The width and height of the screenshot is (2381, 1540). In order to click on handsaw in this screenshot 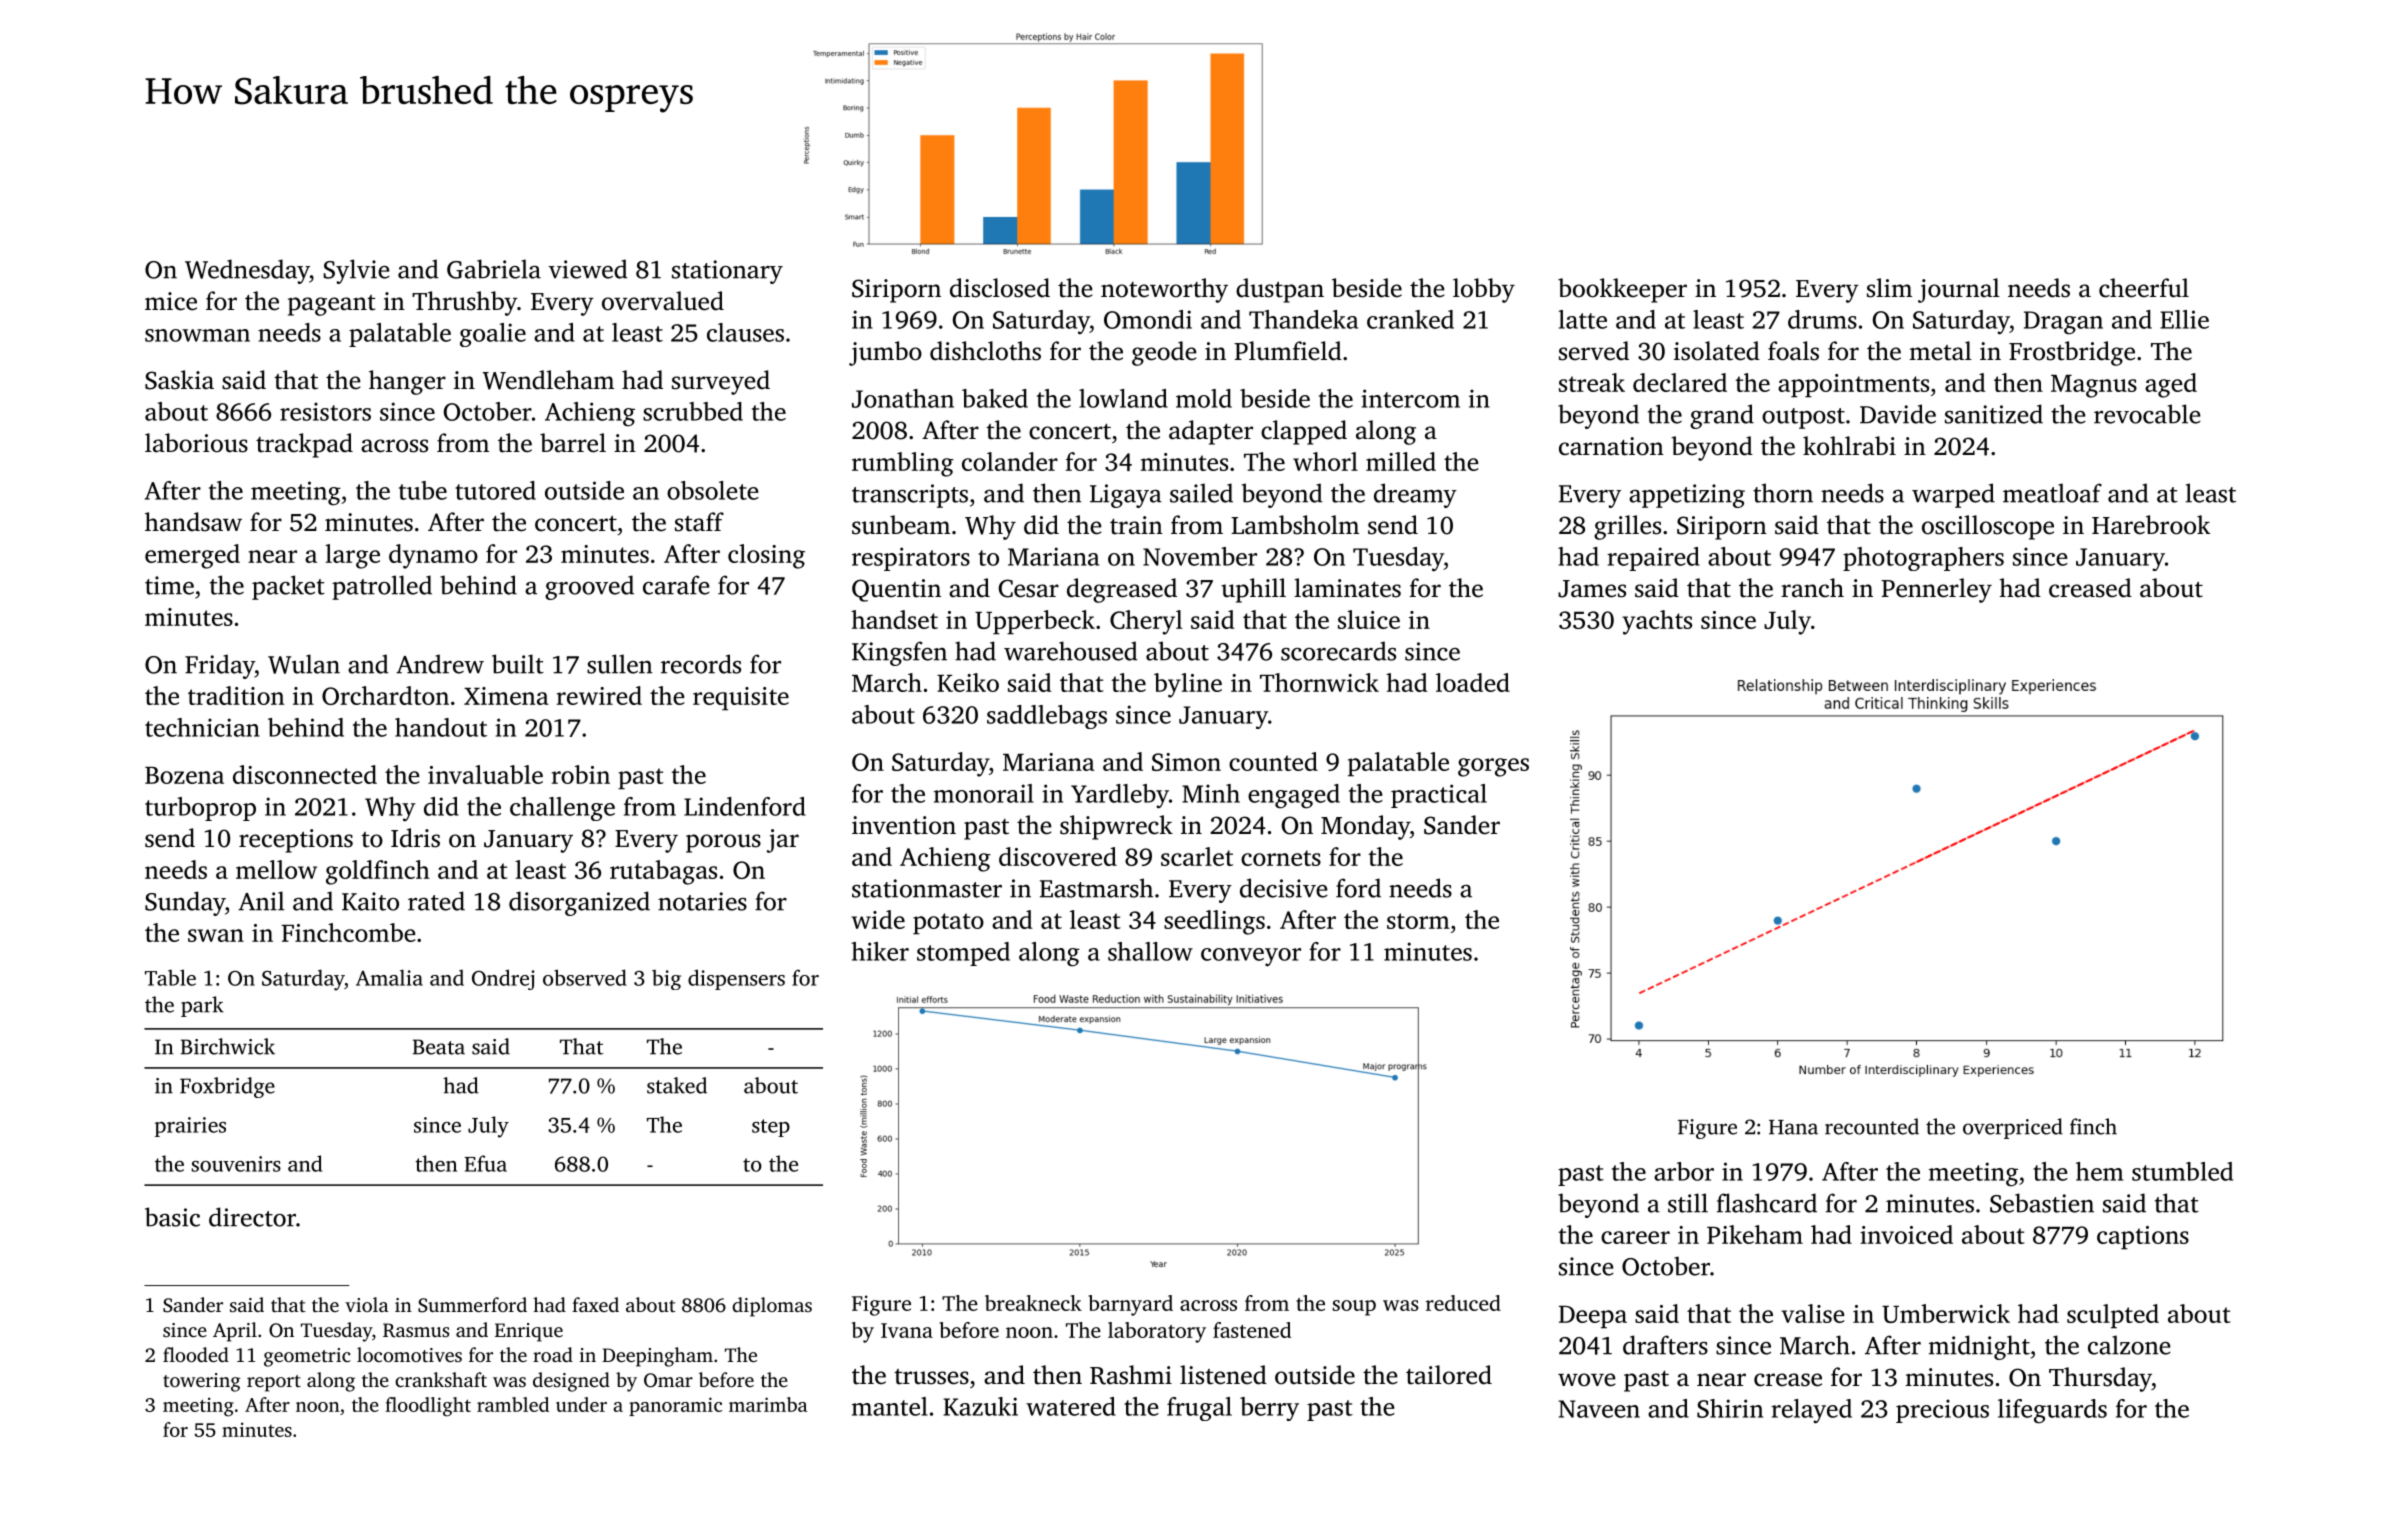, I will do `click(193, 522)`.
